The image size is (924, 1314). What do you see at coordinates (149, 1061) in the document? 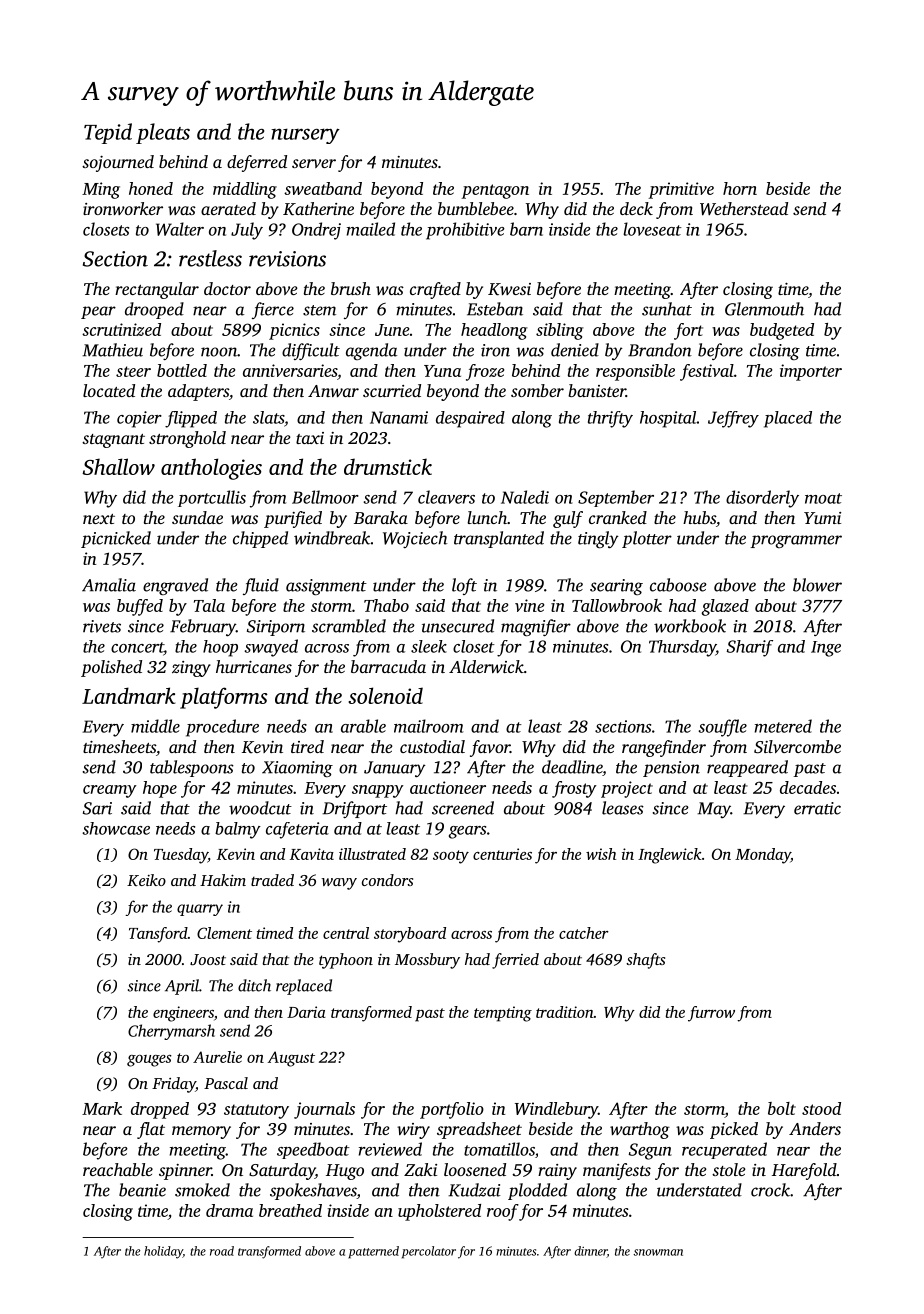
I see `gouges` at bounding box center [149, 1061].
